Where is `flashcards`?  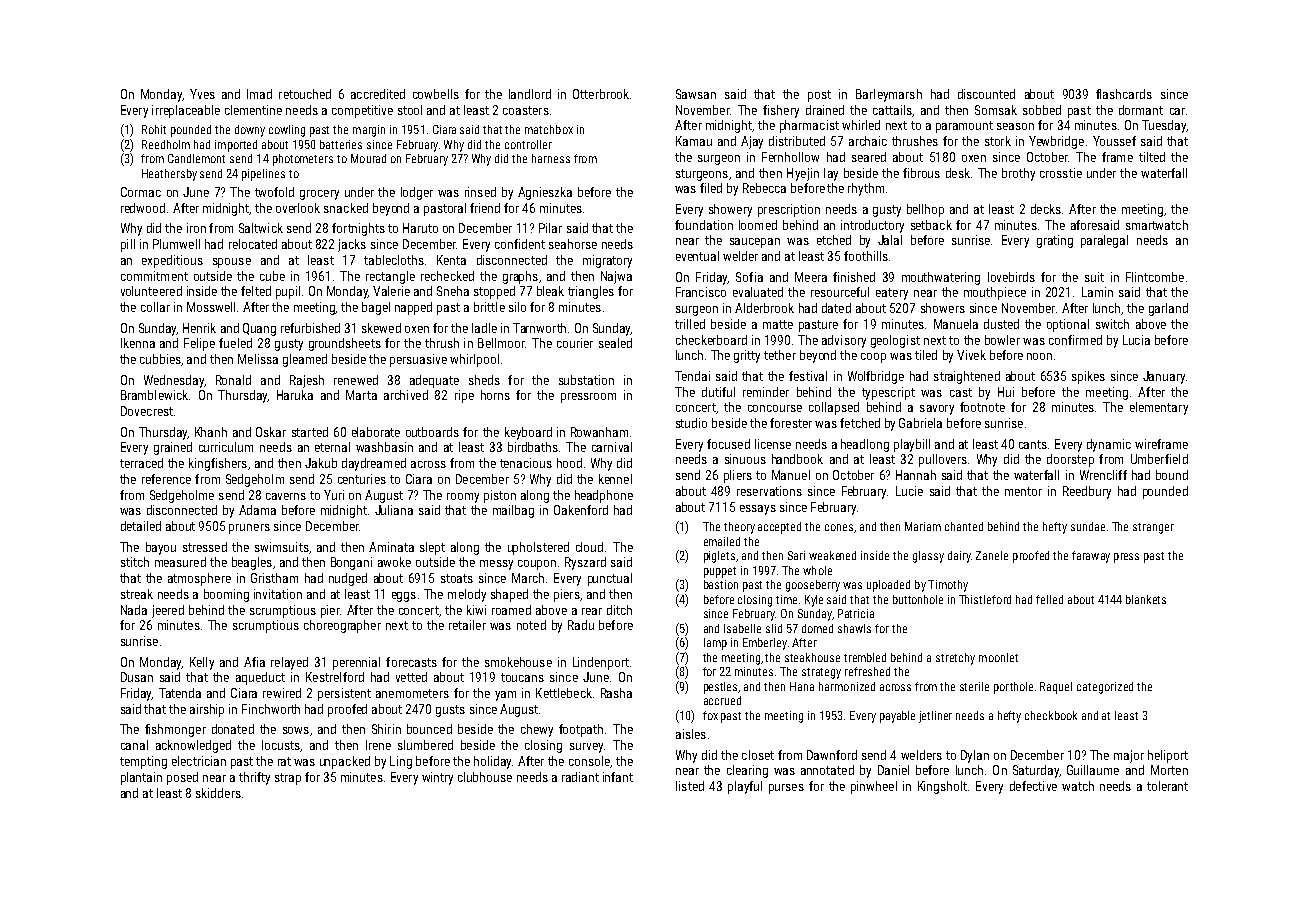 flashcards is located at coordinates (1124, 94).
